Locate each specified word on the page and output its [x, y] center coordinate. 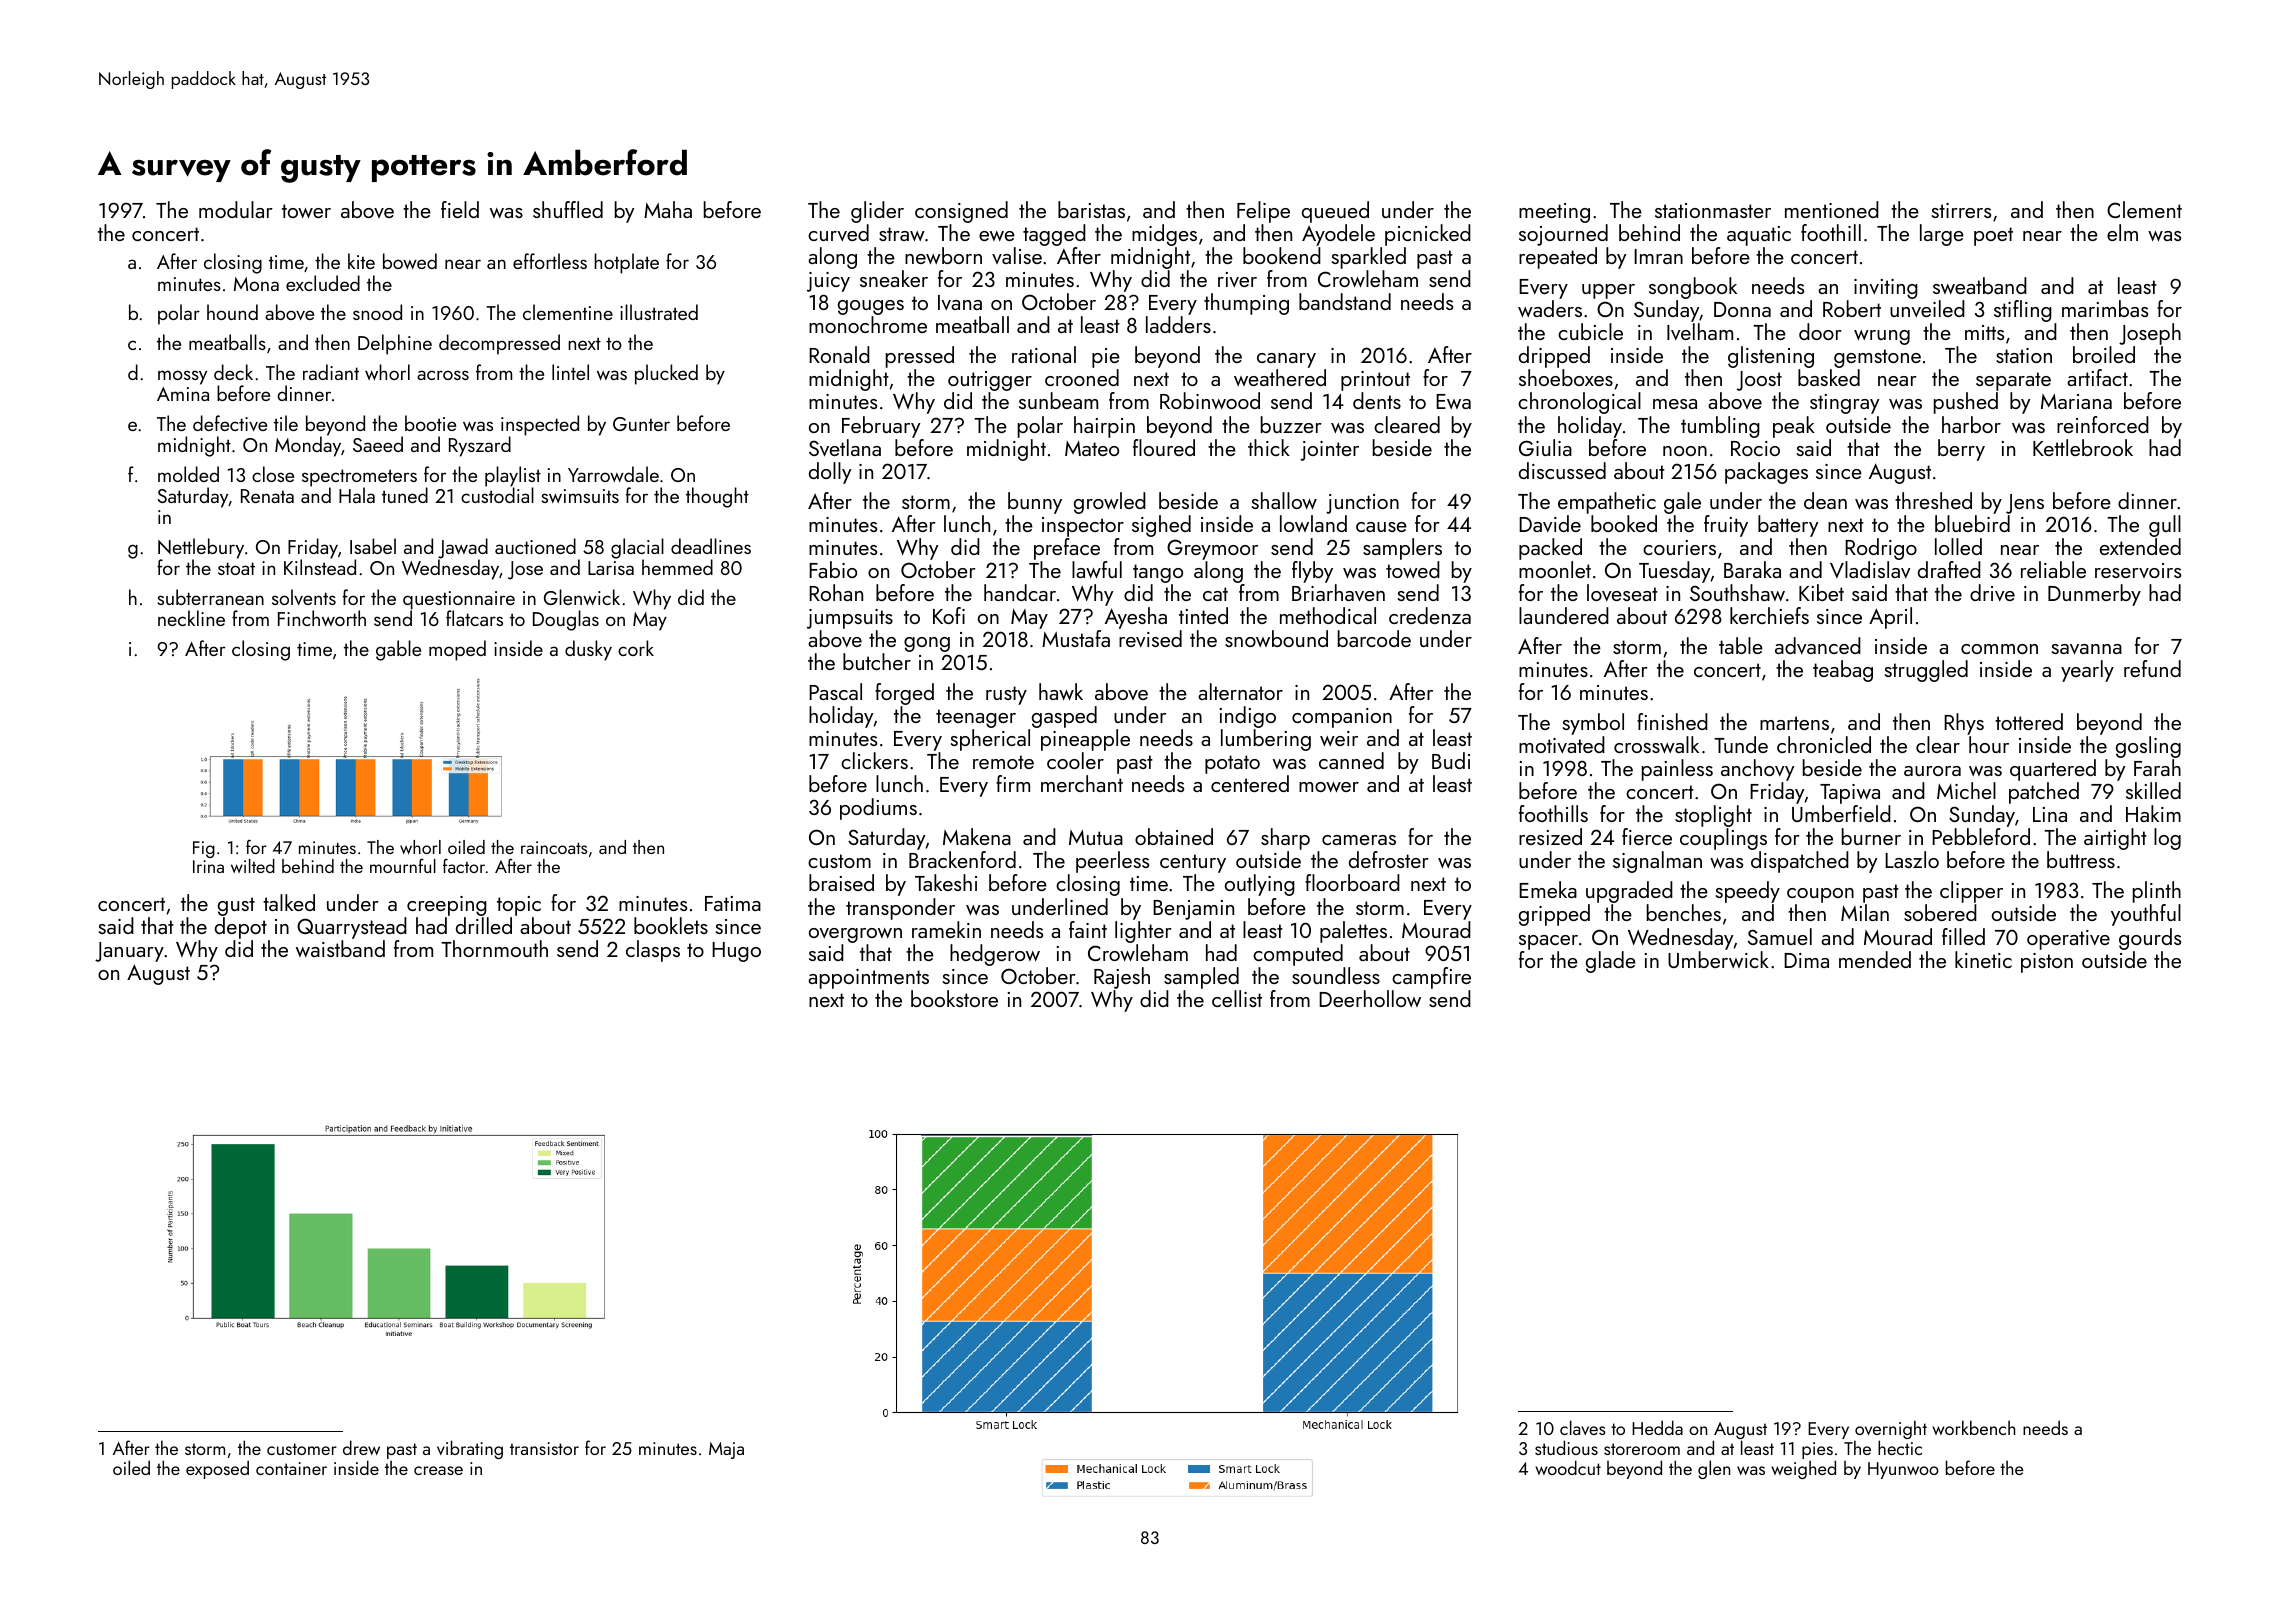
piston [2047, 963]
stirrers [1961, 210]
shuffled [568, 209]
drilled [484, 925]
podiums [878, 809]
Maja [726, 1450]
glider [877, 212]
